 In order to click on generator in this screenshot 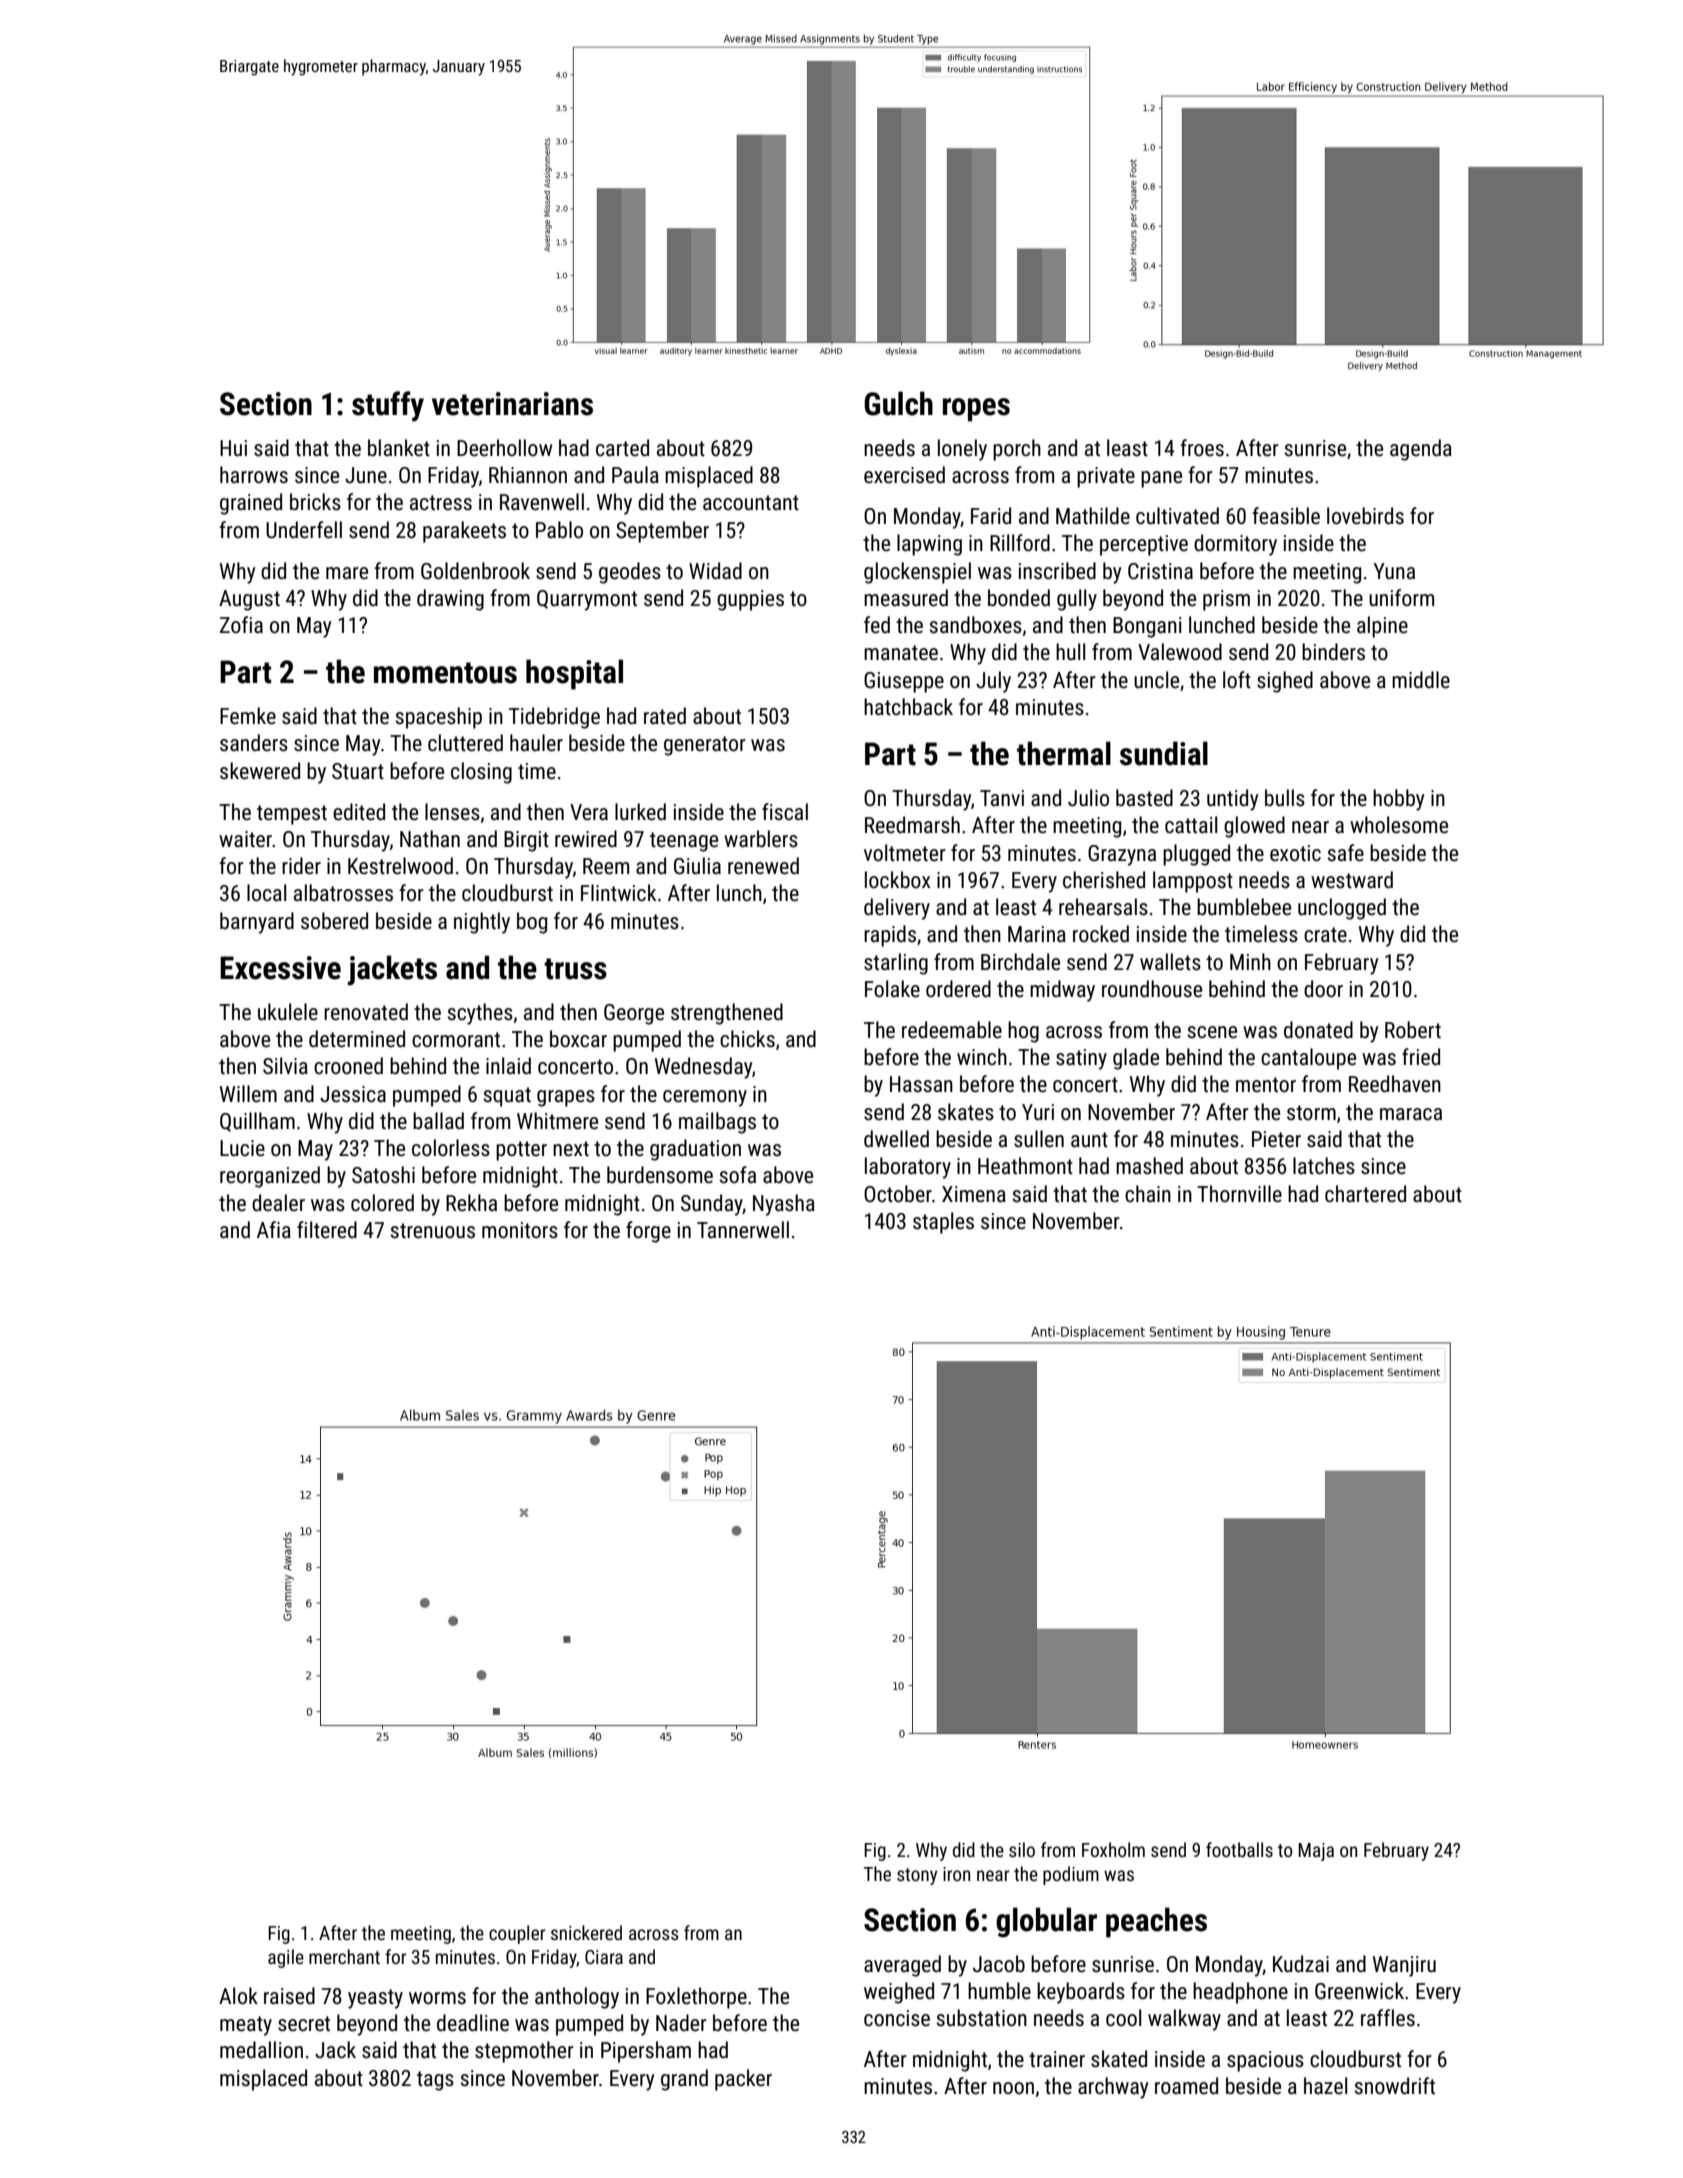, I will do `click(705, 746)`.
